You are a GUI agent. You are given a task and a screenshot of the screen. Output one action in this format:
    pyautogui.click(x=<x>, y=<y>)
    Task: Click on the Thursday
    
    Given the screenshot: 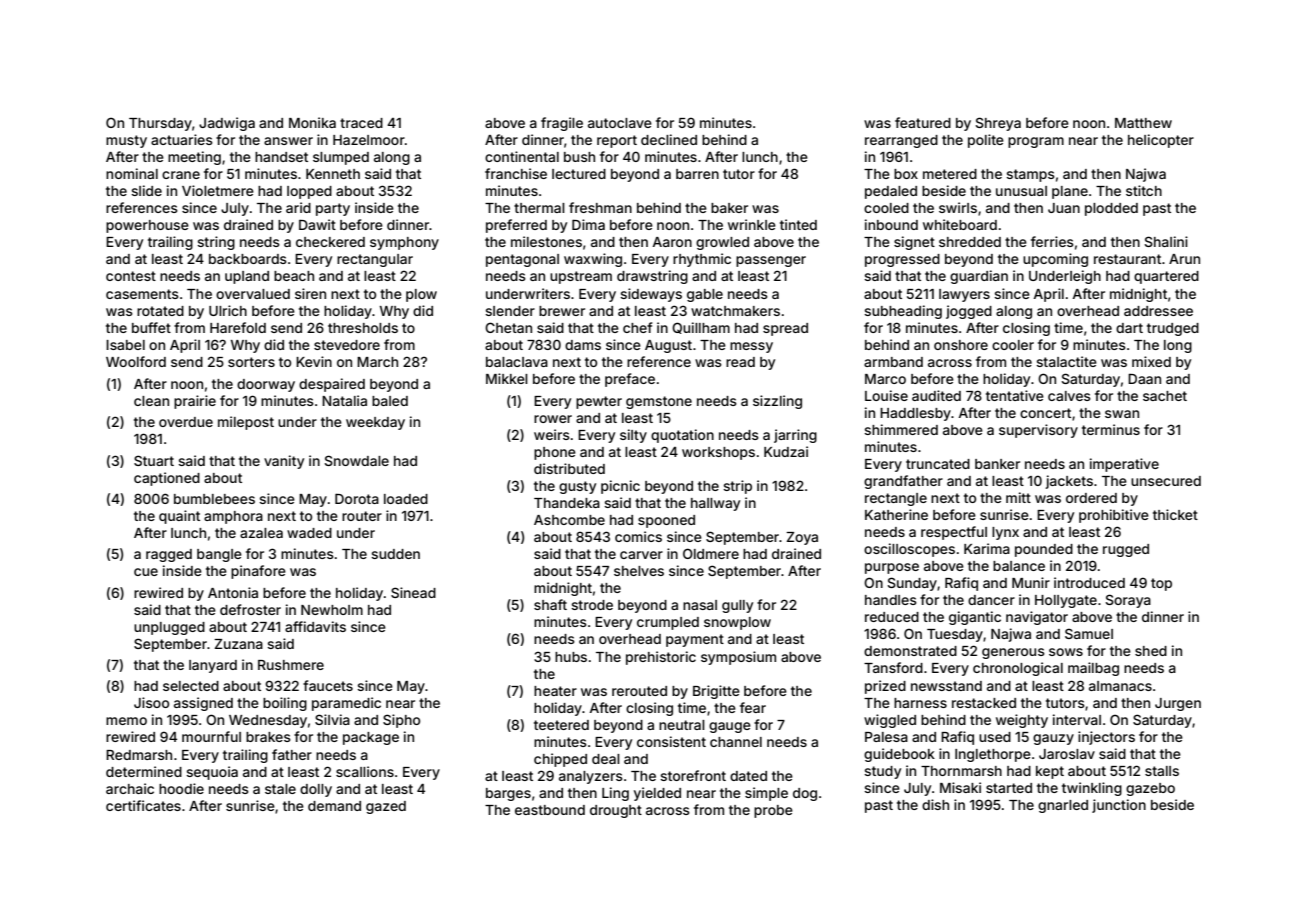 What is the action you would take?
    pyautogui.click(x=160, y=124)
